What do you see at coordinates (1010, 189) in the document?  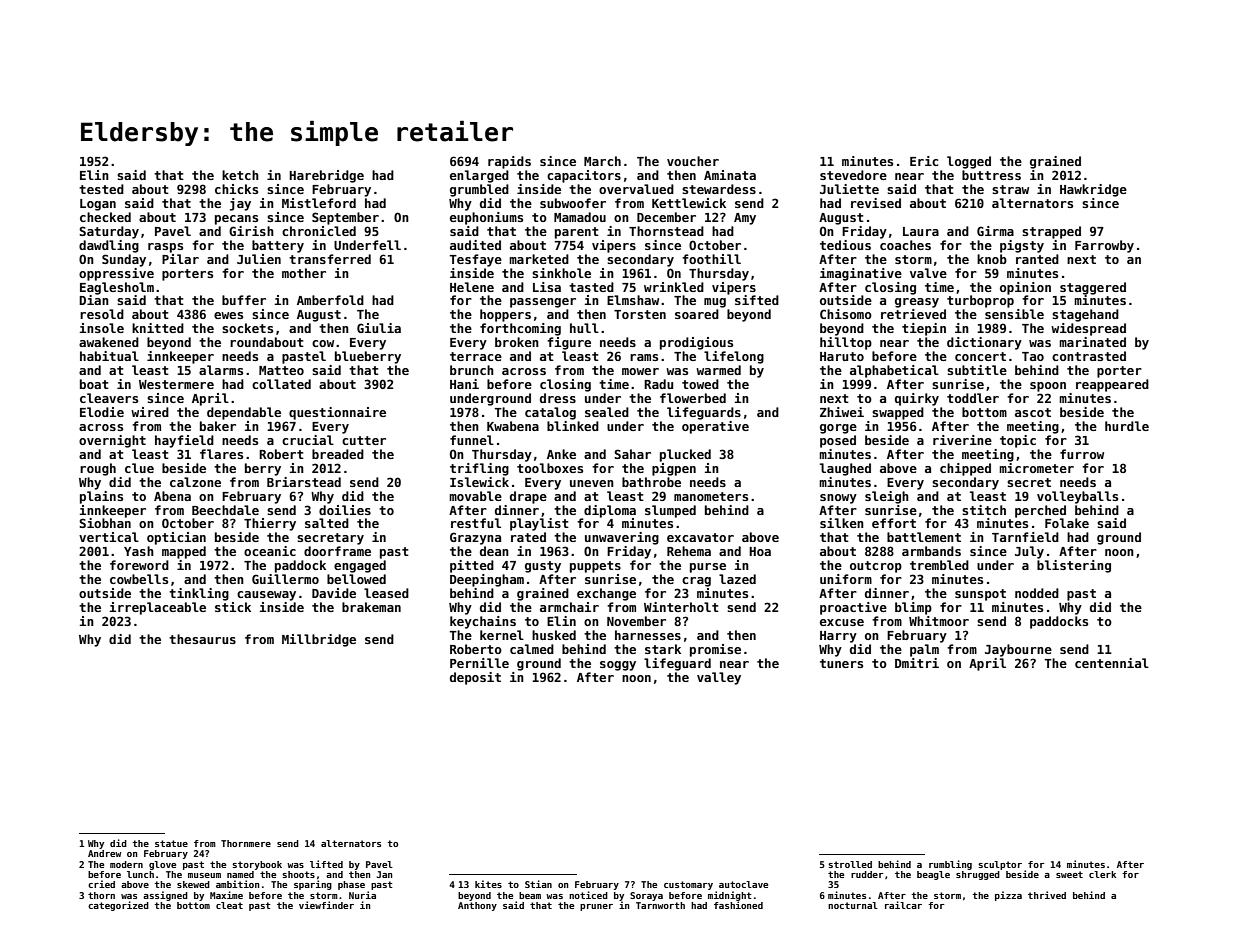 I see `straw` at bounding box center [1010, 189].
